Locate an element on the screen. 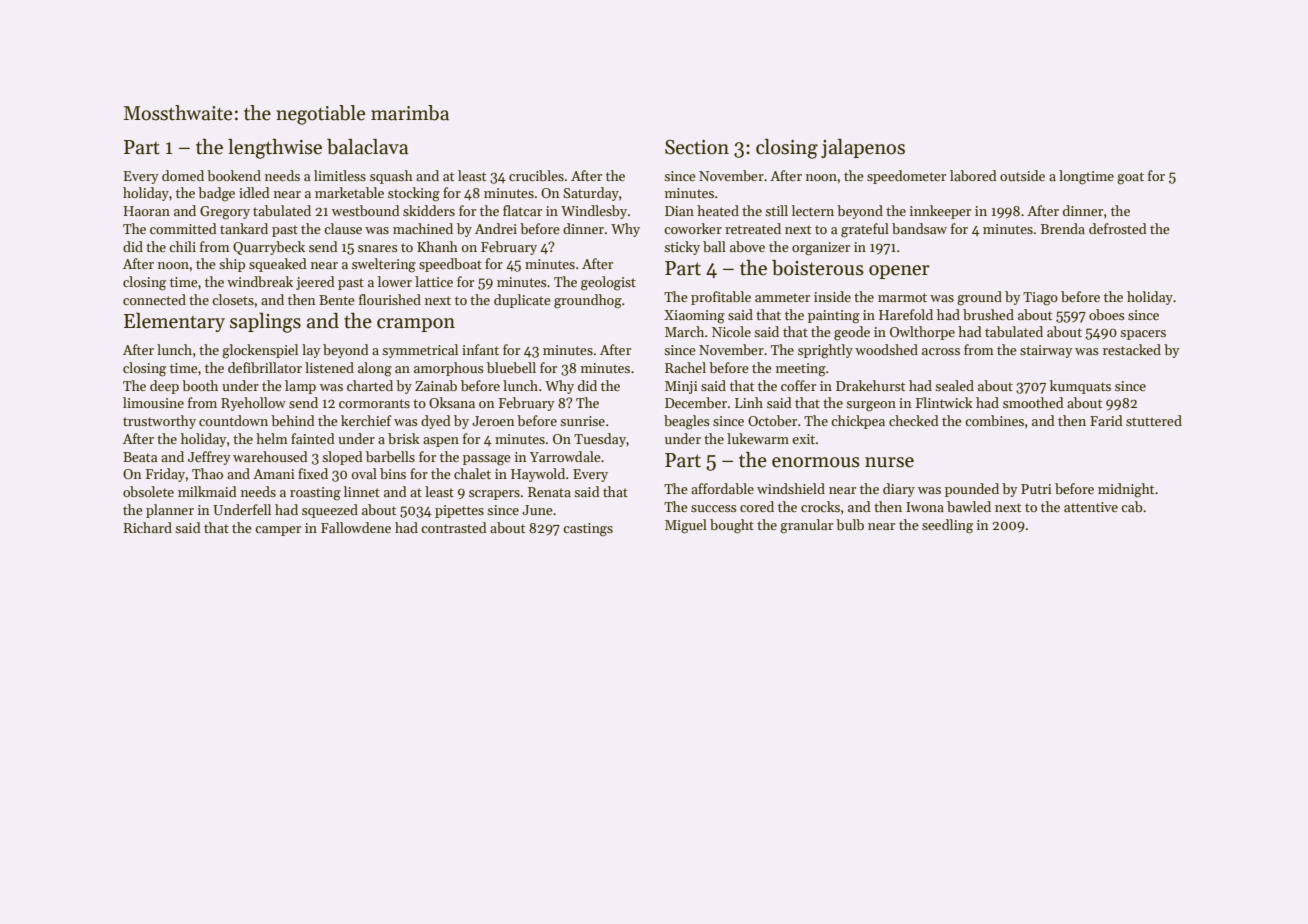 The width and height of the screenshot is (1308, 924). balaclava is located at coordinates (367, 147).
